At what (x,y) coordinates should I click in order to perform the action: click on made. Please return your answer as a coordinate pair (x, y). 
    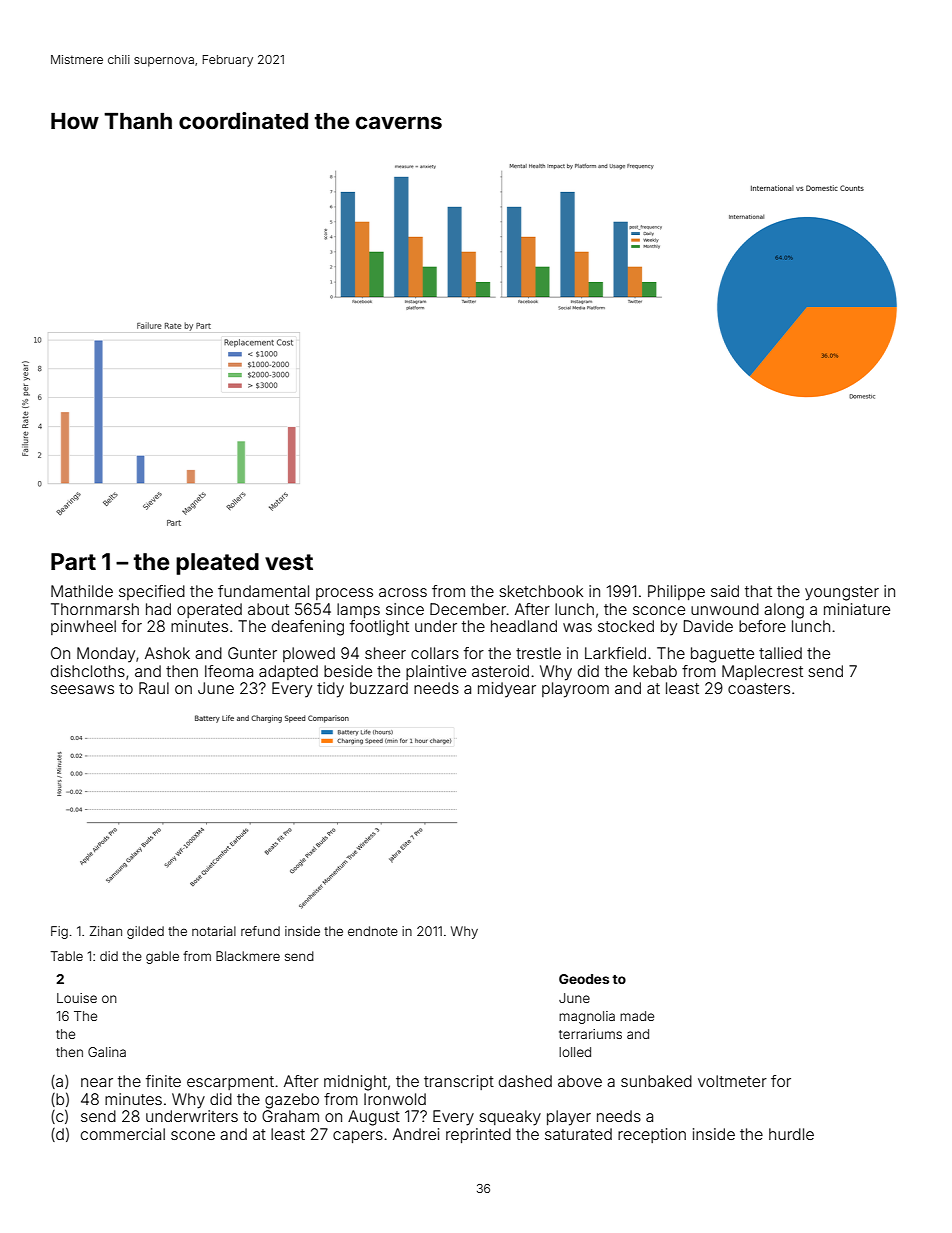
    Looking at the image, I should click on (637, 1016).
